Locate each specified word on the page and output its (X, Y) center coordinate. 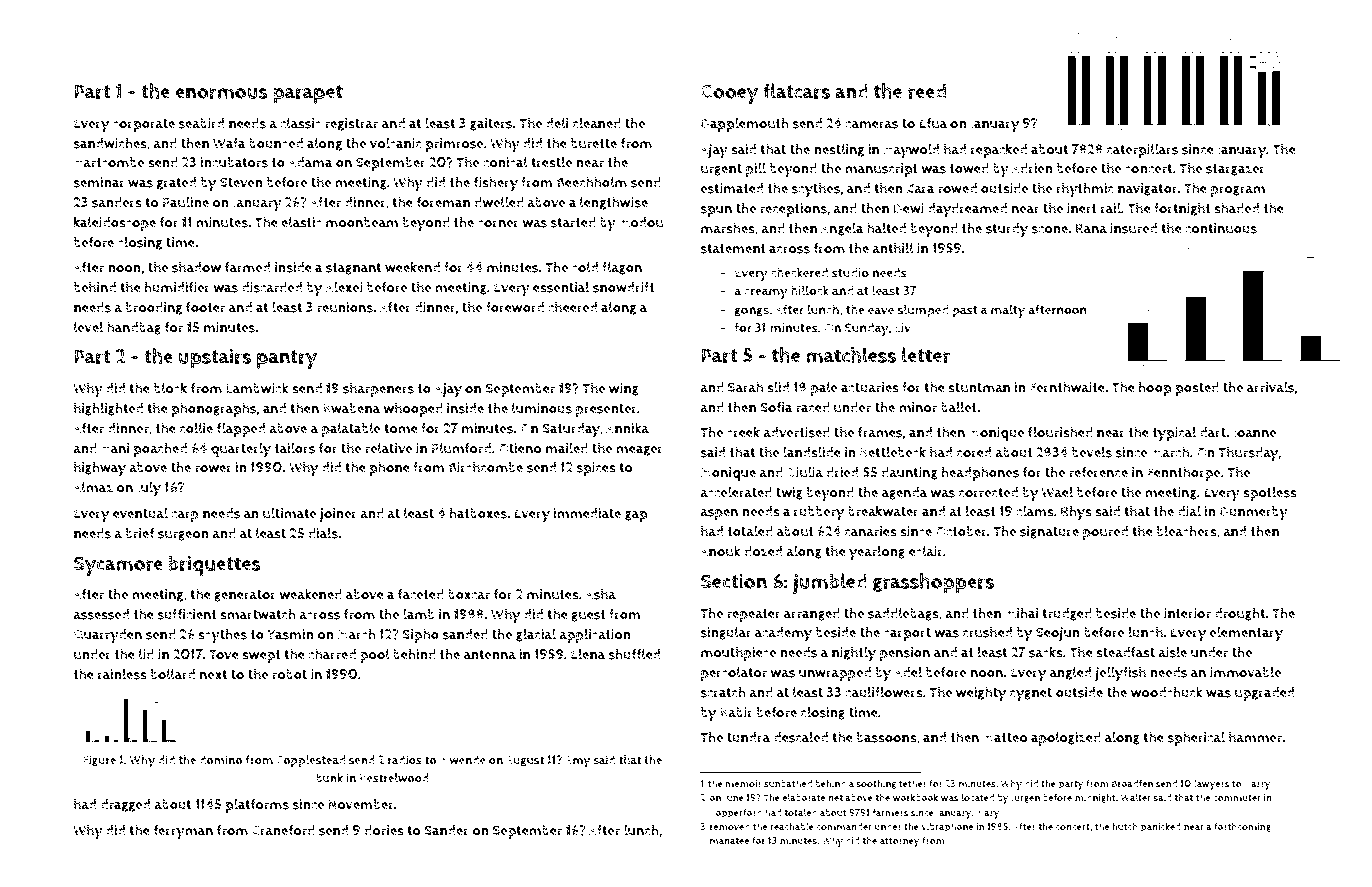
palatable (351, 429)
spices (596, 469)
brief (140, 533)
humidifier (177, 287)
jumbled (829, 583)
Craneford (283, 830)
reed (927, 91)
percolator (734, 673)
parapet (308, 94)
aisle (1172, 652)
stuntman (979, 388)
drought (1240, 614)
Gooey (729, 94)
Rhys (1076, 513)
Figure (99, 761)
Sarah (745, 387)
